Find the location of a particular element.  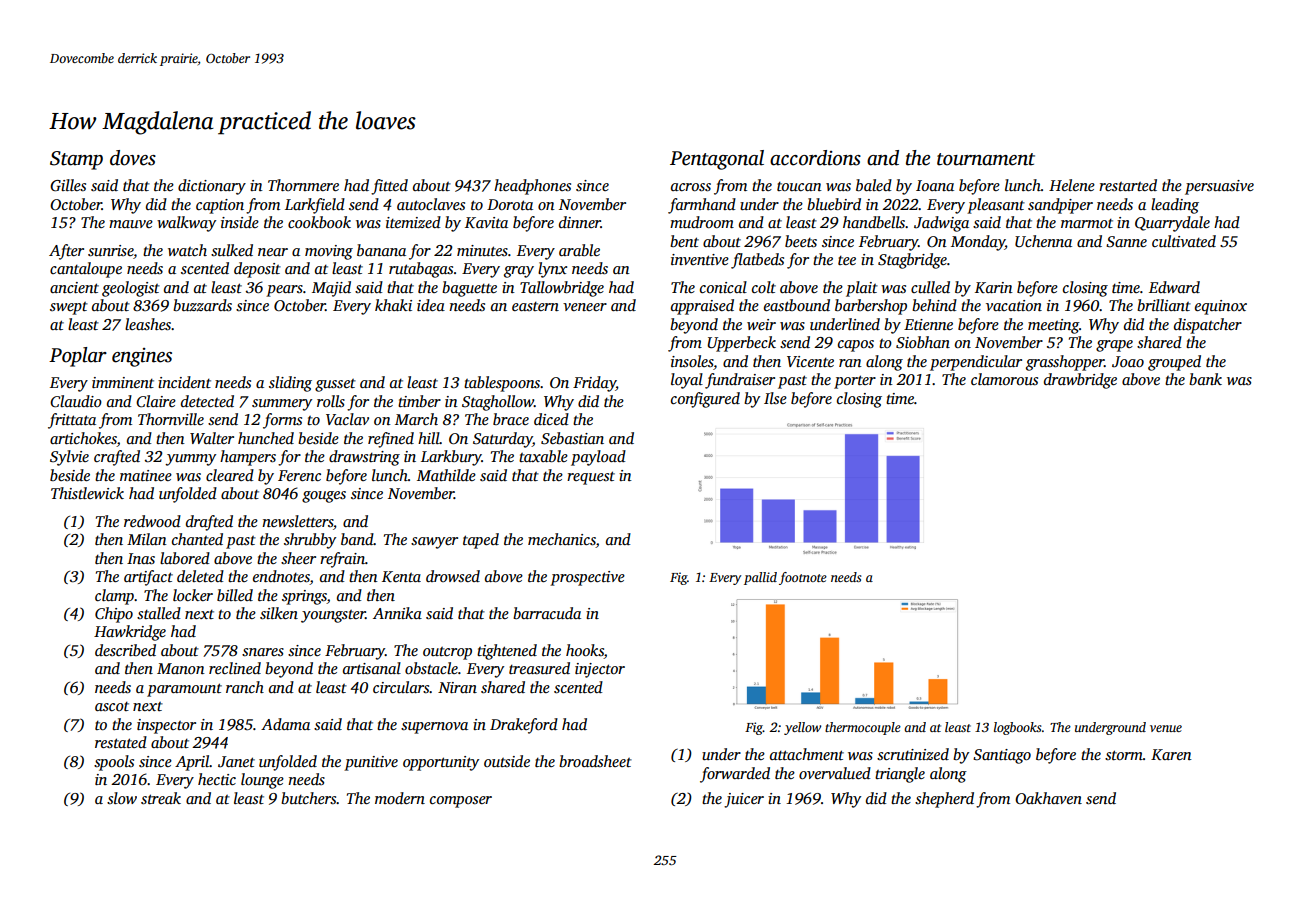

artichokes is located at coordinates (83, 438).
